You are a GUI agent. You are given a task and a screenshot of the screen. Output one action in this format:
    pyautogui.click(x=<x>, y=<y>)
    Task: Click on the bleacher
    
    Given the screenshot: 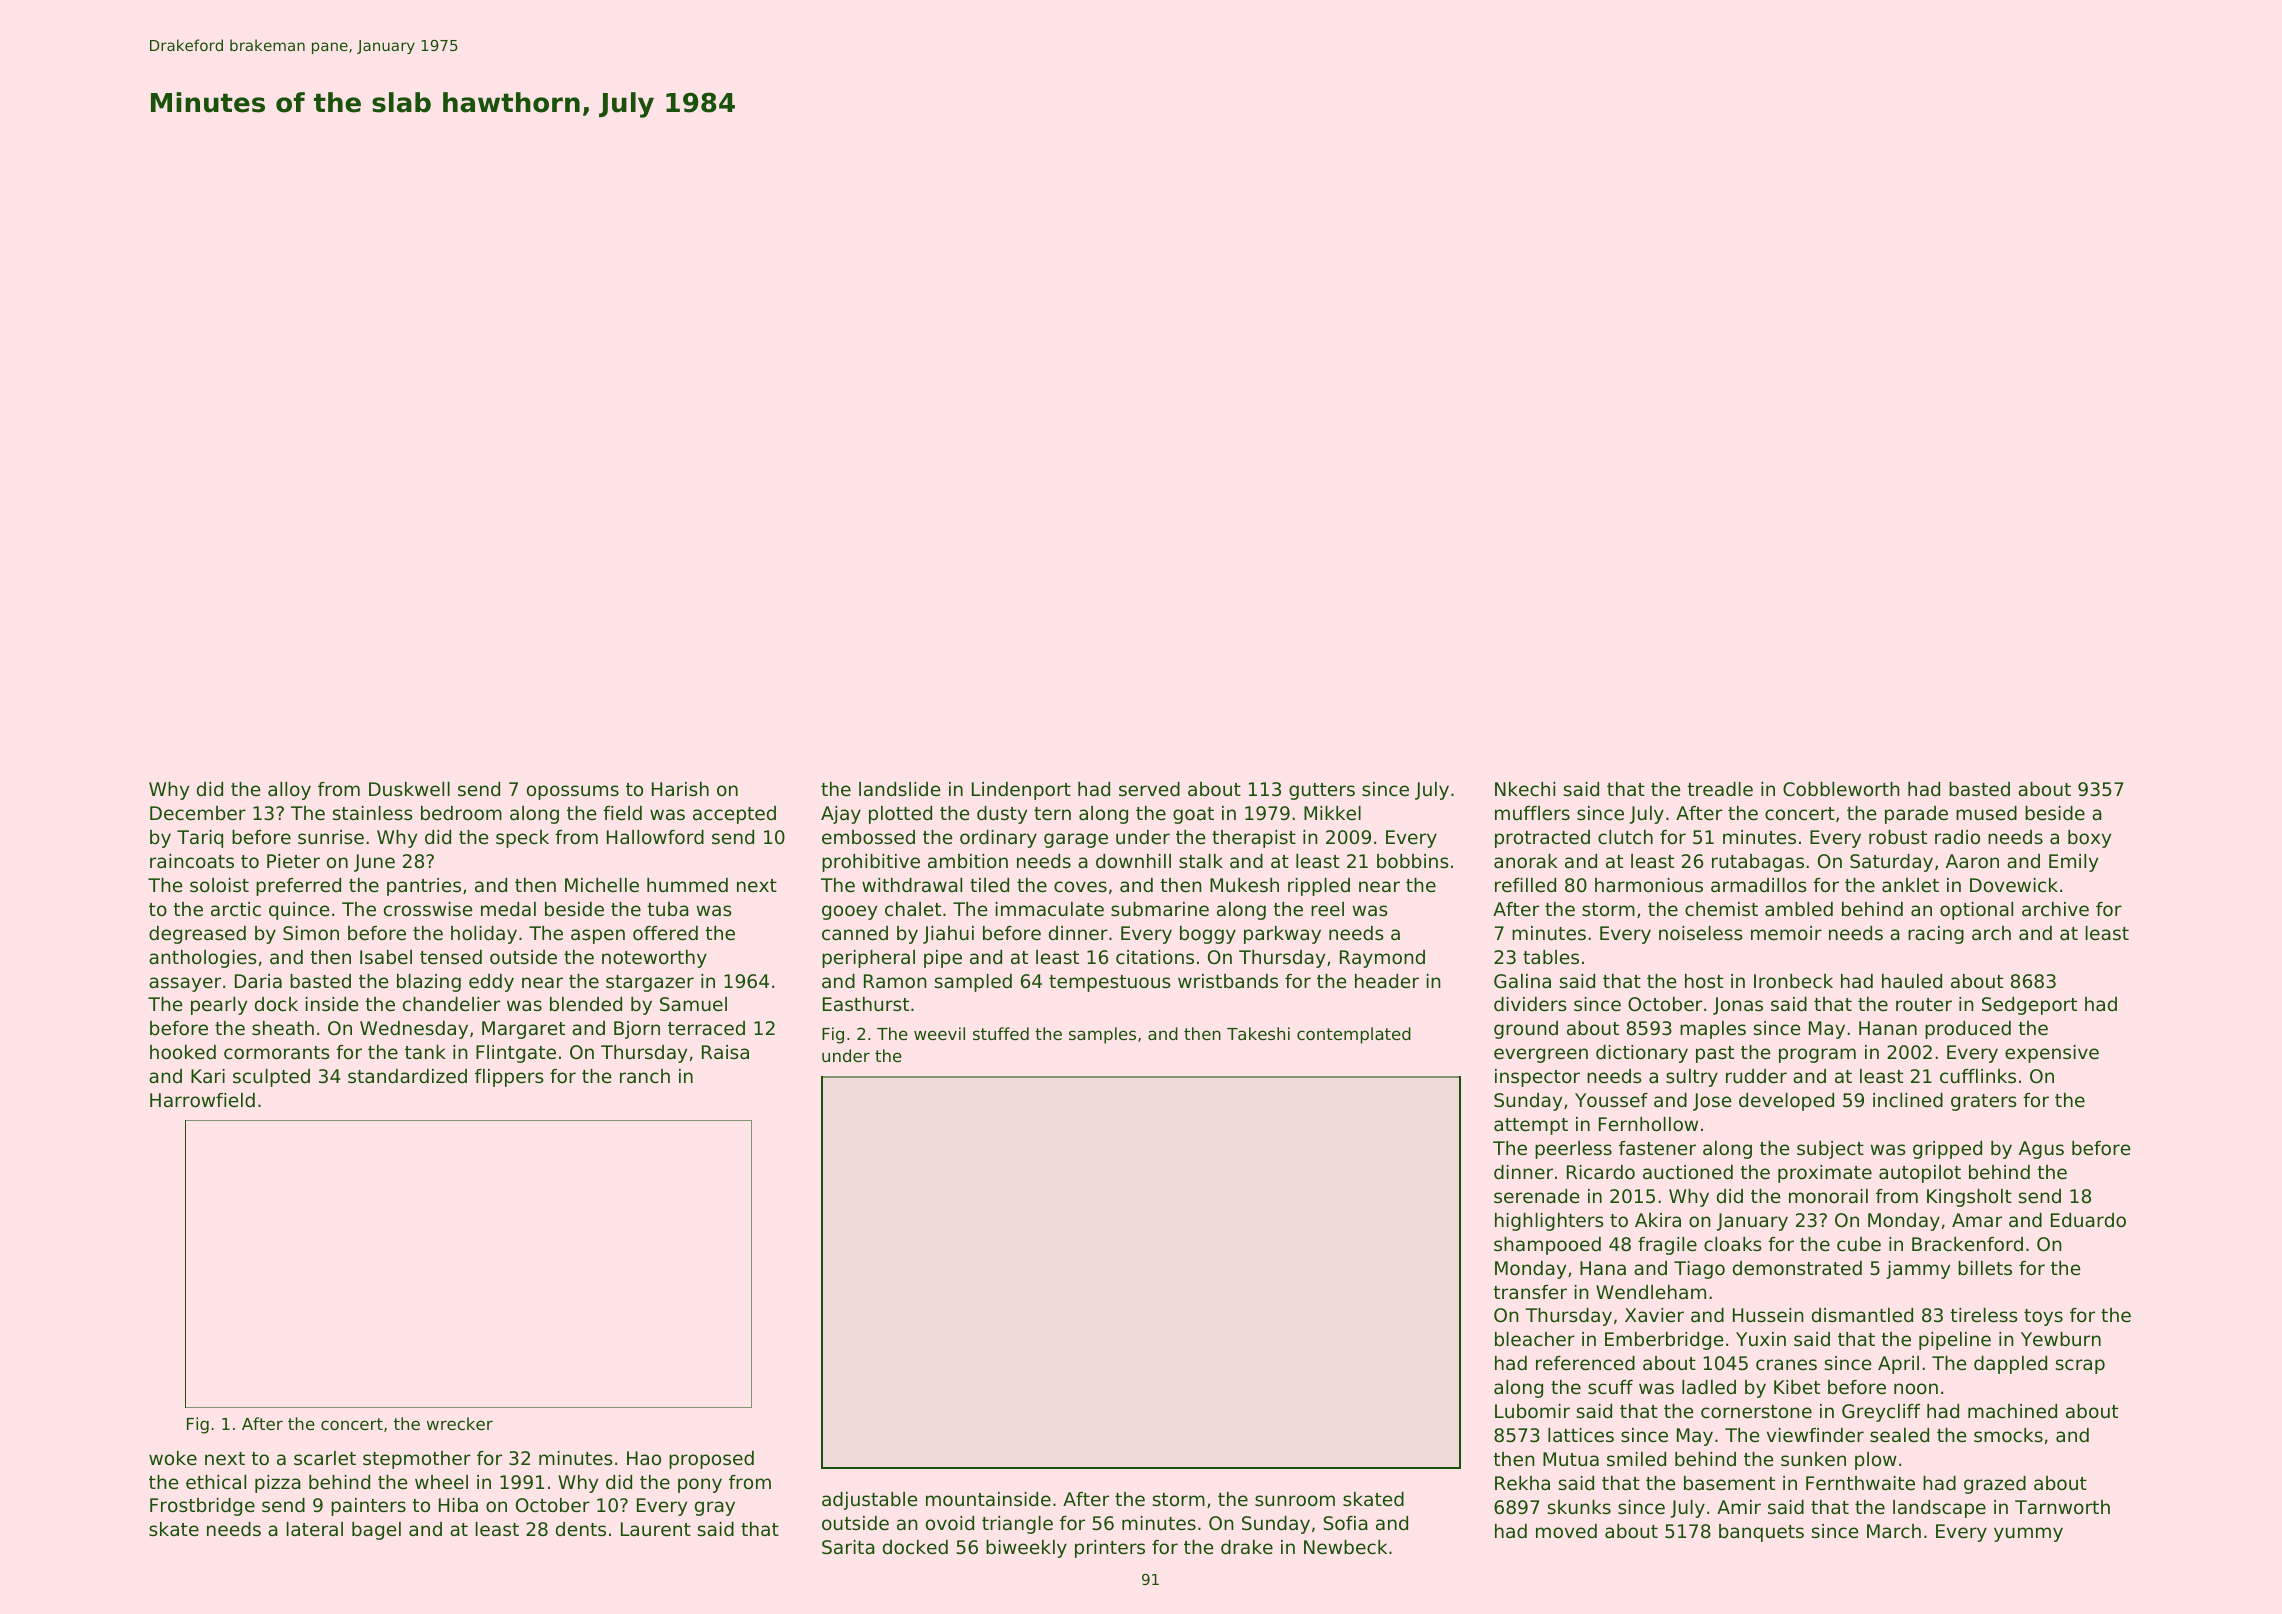 What is the action you would take?
    pyautogui.click(x=1535, y=1339)
